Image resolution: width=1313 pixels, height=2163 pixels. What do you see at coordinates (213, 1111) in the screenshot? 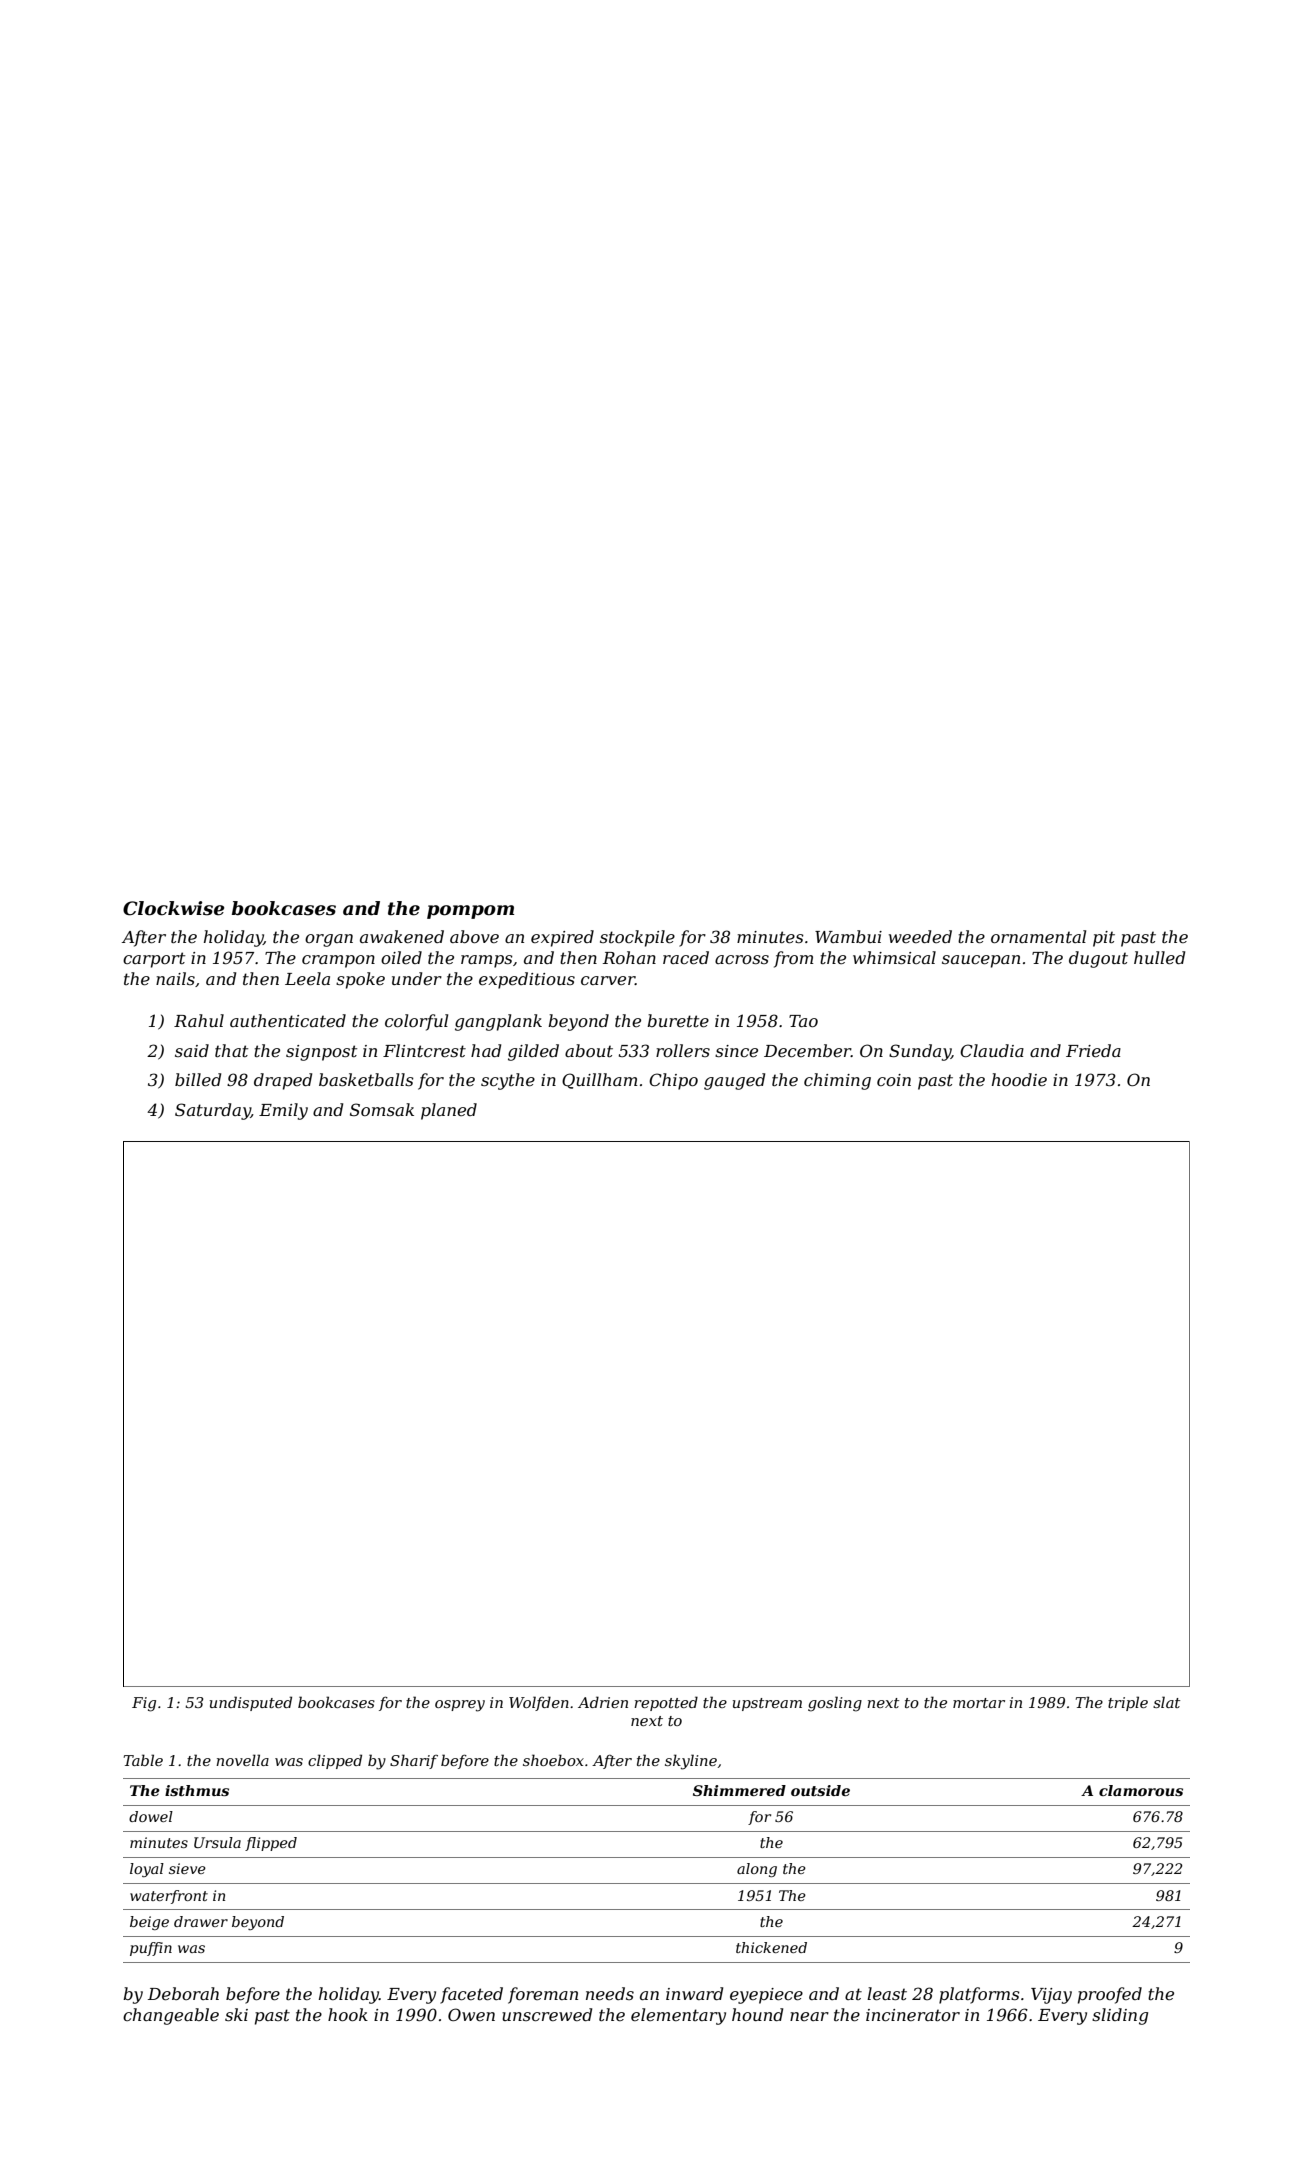
I see `Saturday` at bounding box center [213, 1111].
